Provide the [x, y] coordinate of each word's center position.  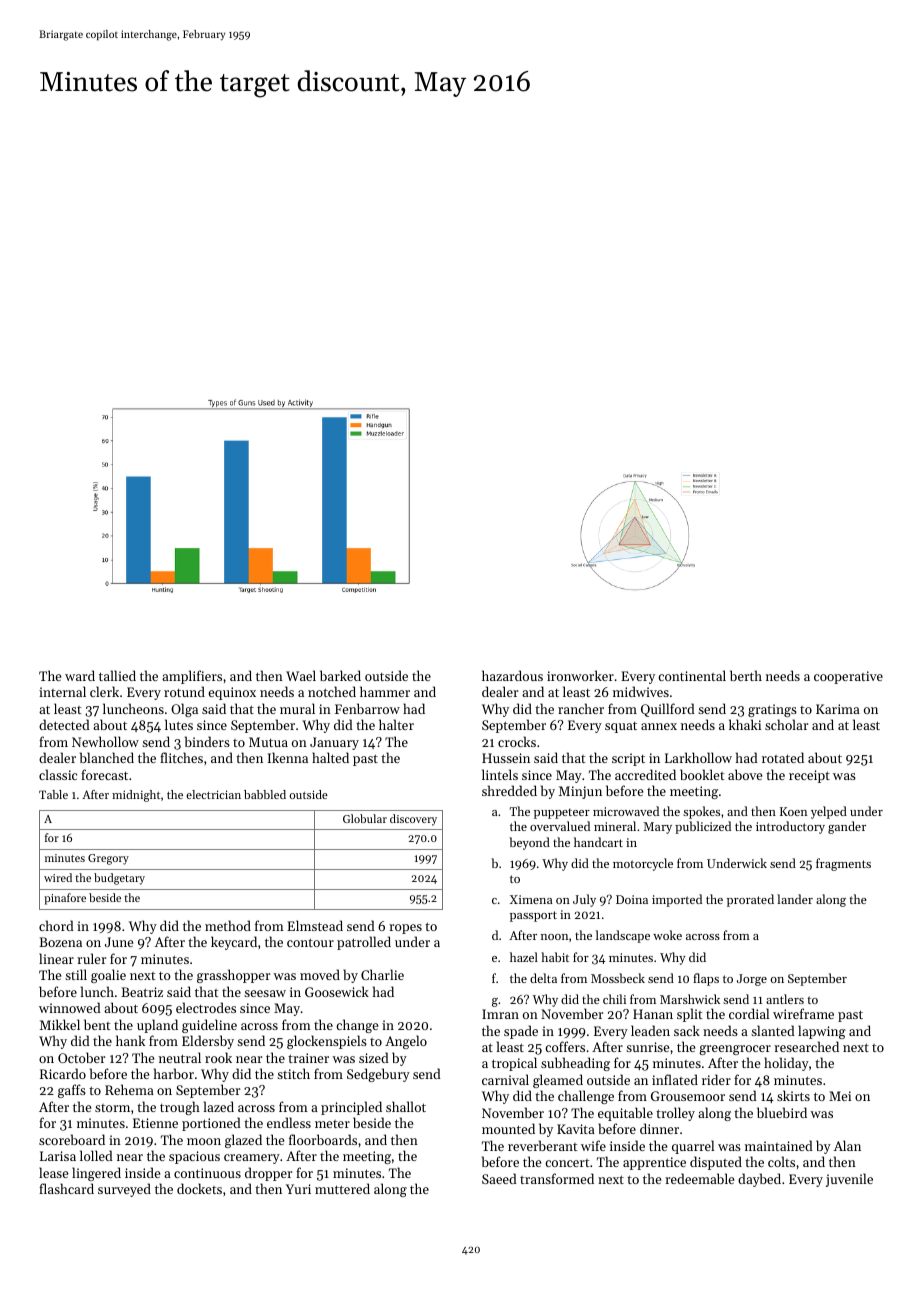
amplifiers [192, 677]
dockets [199, 1188]
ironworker [580, 675]
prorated [750, 900]
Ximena [531, 899]
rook [218, 1057]
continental [692, 675]
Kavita [576, 1129]
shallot [406, 1106]
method [228, 925]
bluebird [782, 1112]
